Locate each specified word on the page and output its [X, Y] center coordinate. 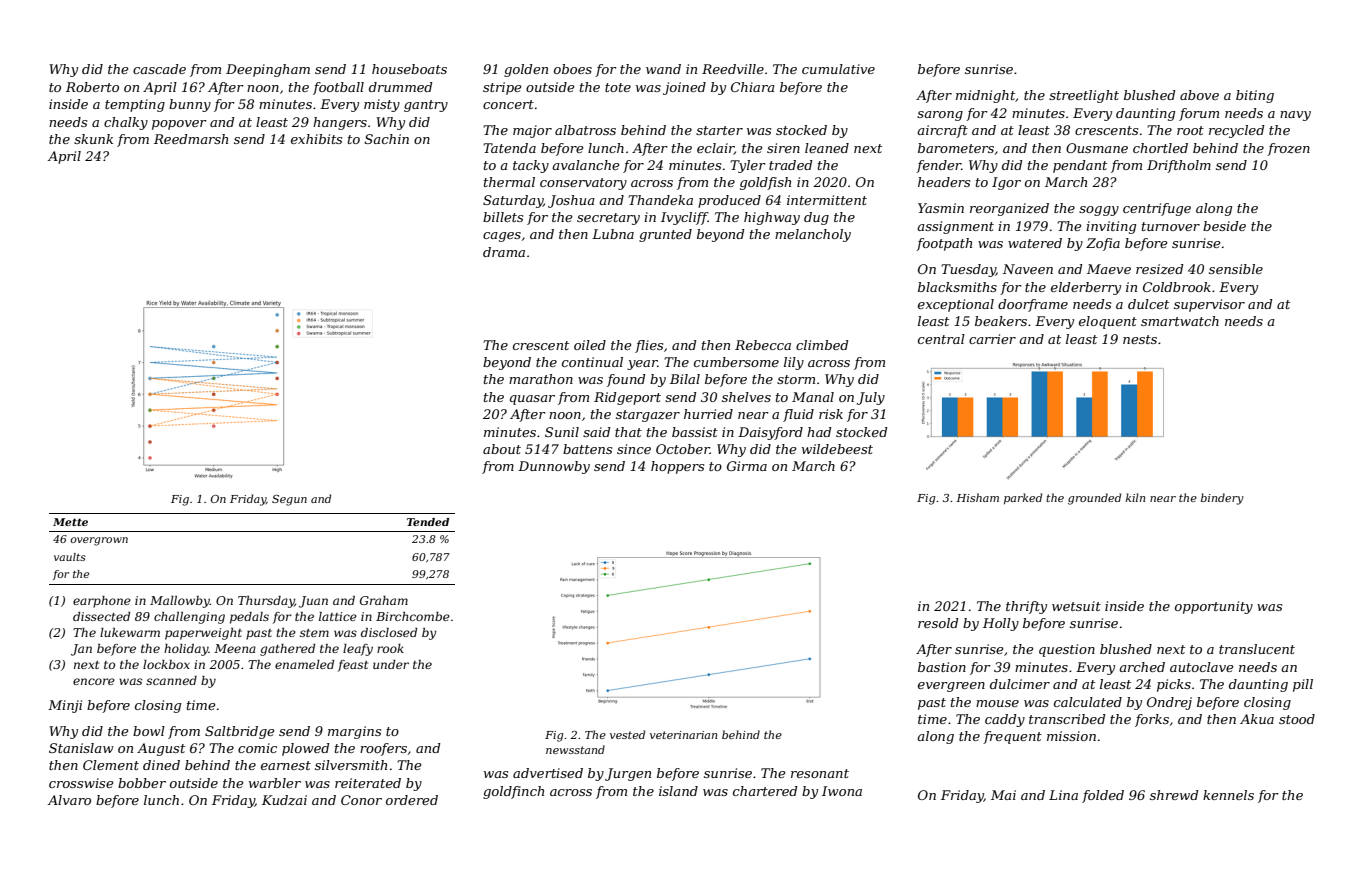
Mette [70, 522]
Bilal [685, 379]
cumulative [838, 69]
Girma [747, 466]
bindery [1222, 499]
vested [627, 734]
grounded [1094, 499]
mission [1071, 736]
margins [354, 732]
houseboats [409, 69]
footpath [944, 244]
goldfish [765, 183]
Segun [289, 500]
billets [503, 217]
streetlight [1084, 96]
